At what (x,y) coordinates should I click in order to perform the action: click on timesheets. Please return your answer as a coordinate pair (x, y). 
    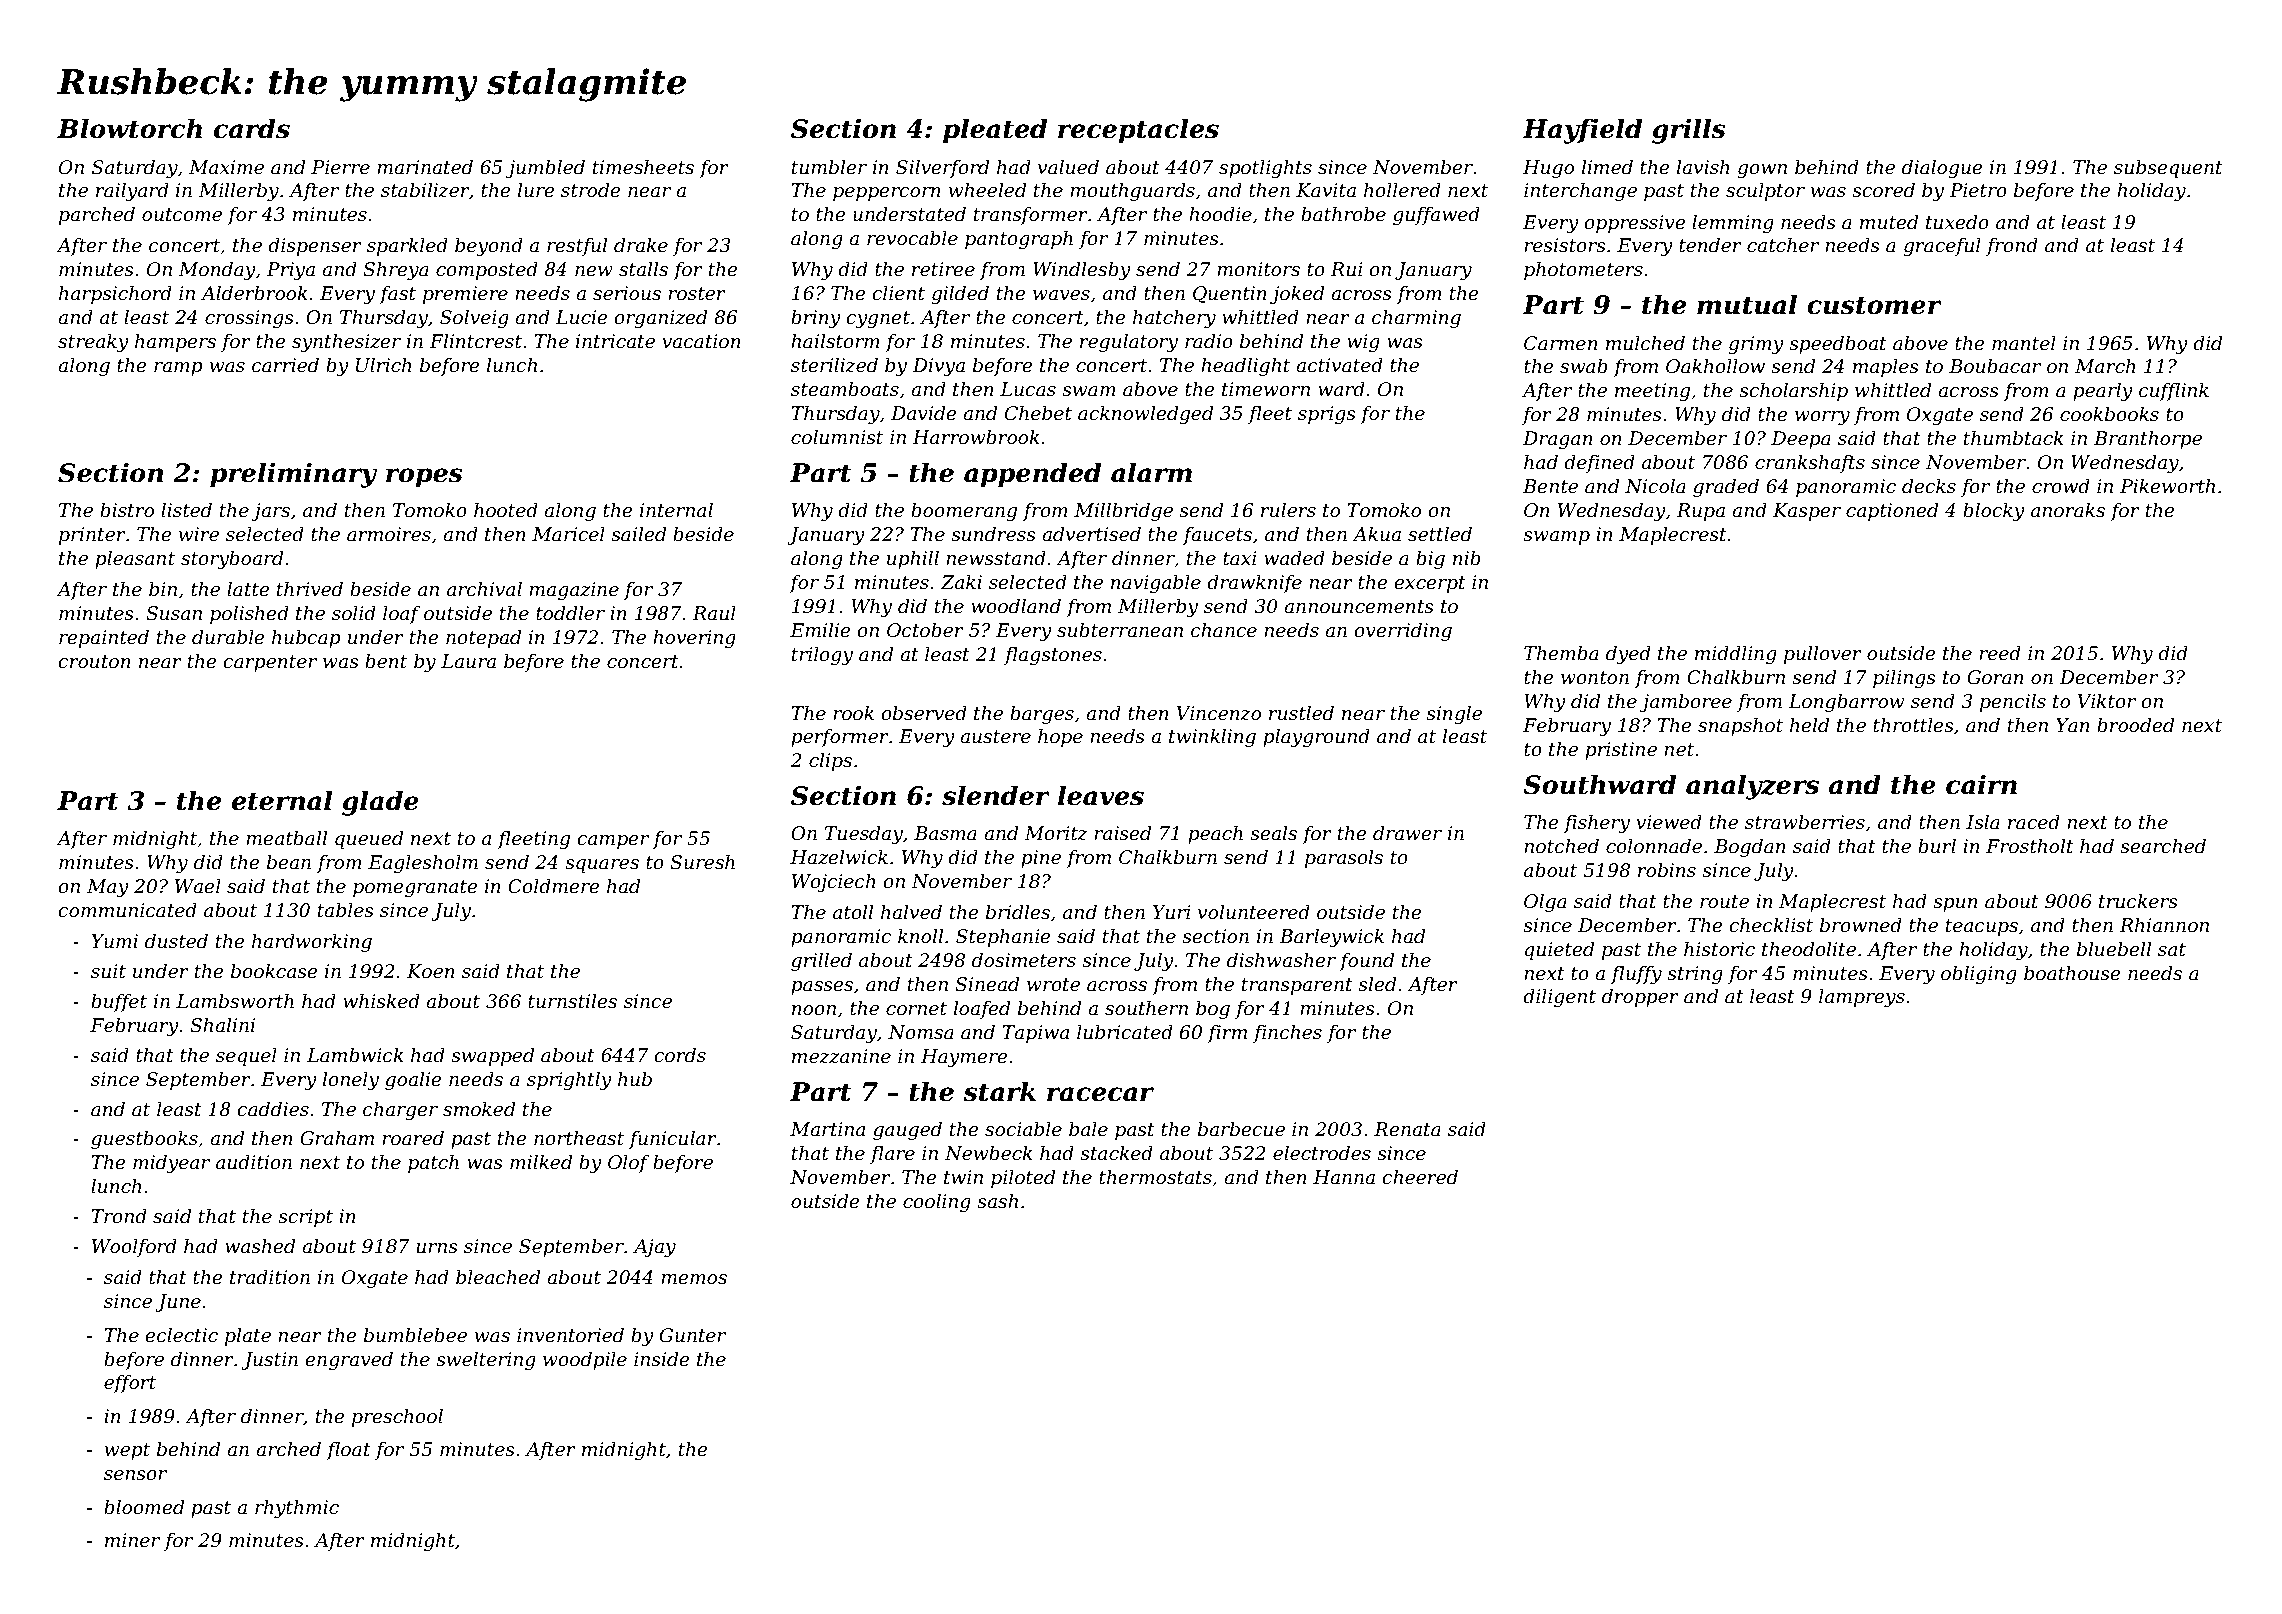
    Looking at the image, I should click on (643, 167).
